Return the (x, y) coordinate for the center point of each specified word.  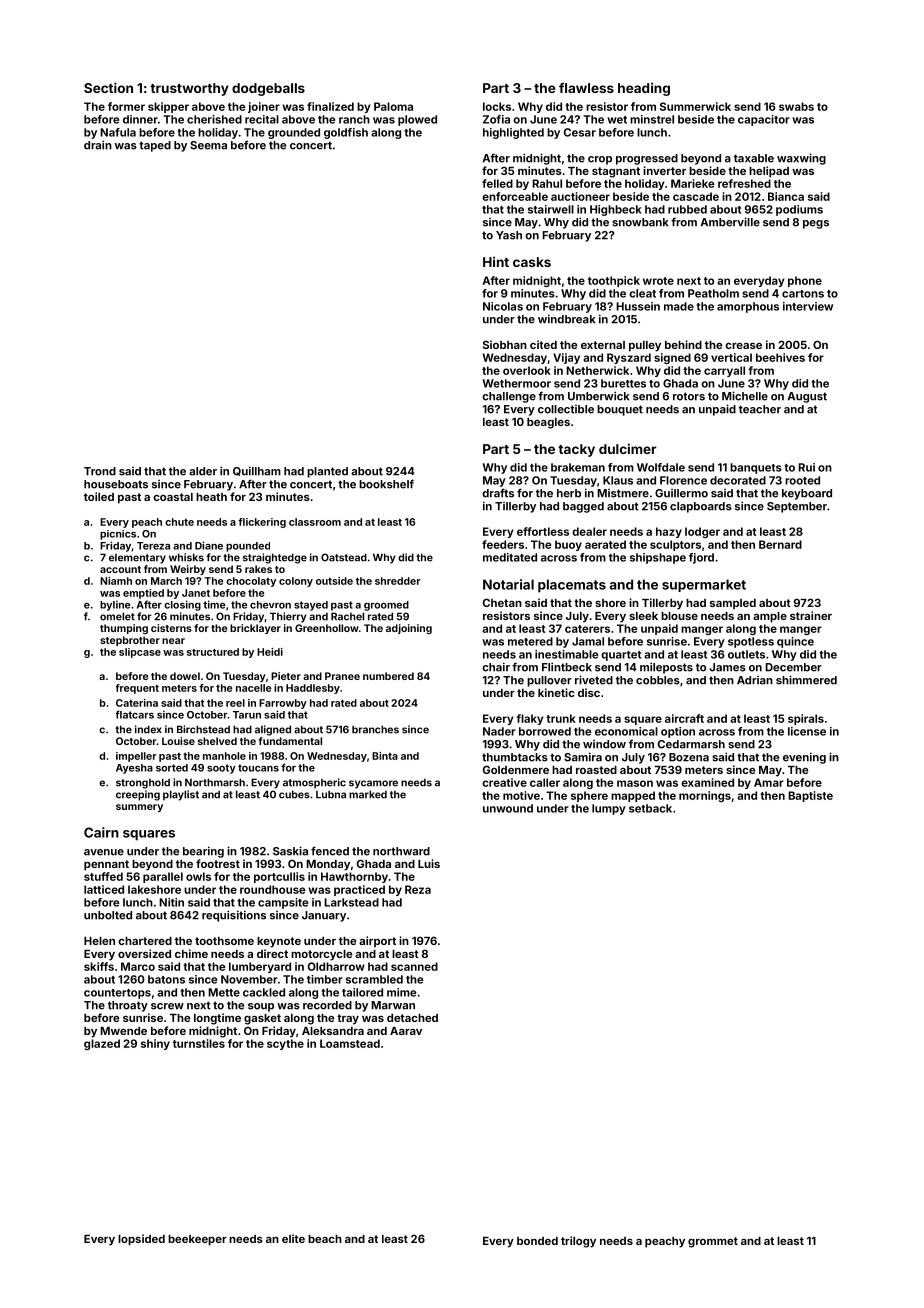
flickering (262, 523)
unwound (508, 808)
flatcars (135, 714)
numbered (388, 676)
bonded (537, 1241)
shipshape (658, 558)
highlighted (513, 133)
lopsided (141, 1240)
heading (644, 89)
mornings (705, 796)
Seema (208, 145)
